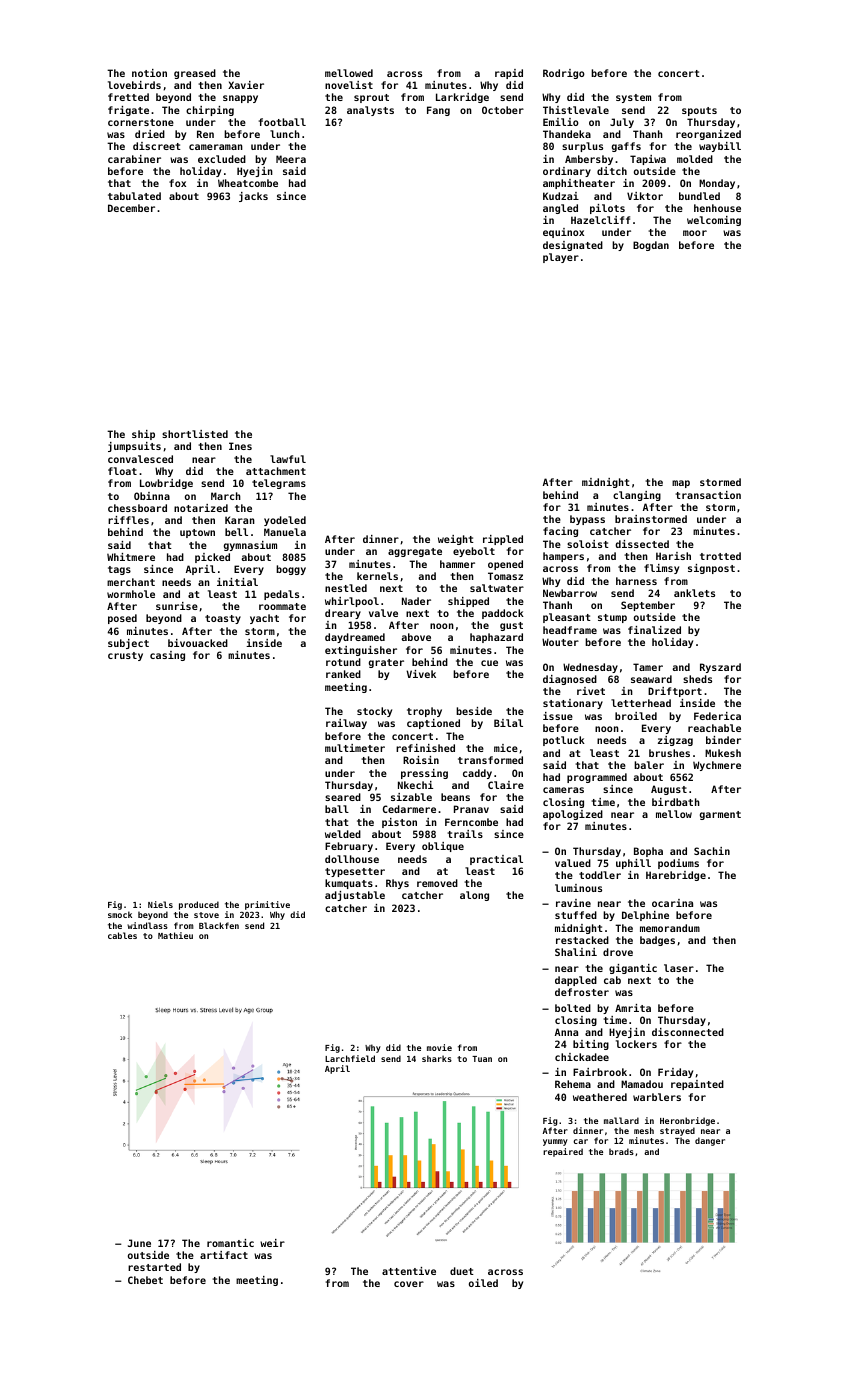 The width and height of the page is (849, 1400). What do you see at coordinates (564, 74) in the page?
I see `Rodrigo` at bounding box center [564, 74].
